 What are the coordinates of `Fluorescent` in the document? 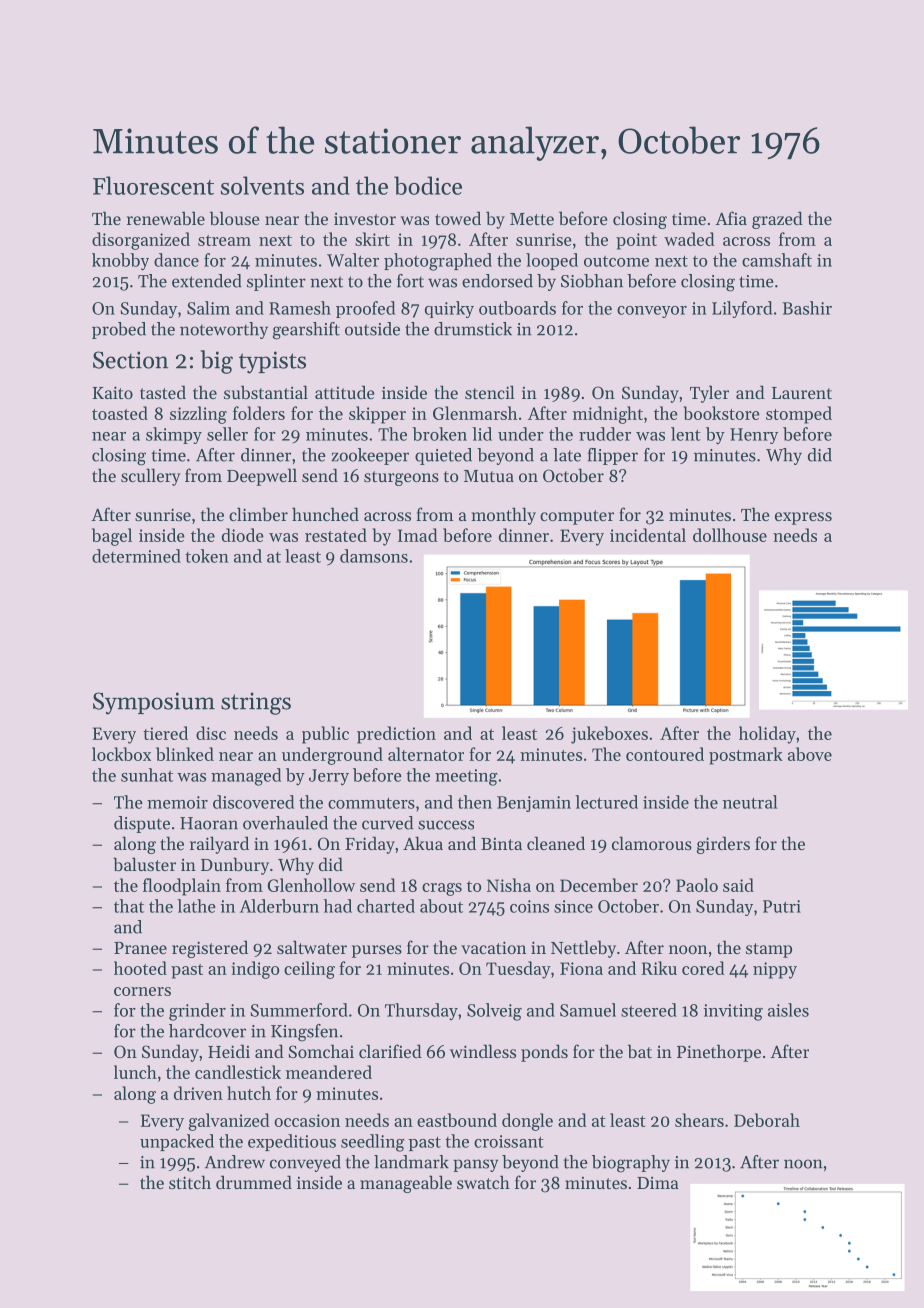 It's located at (153, 185).
